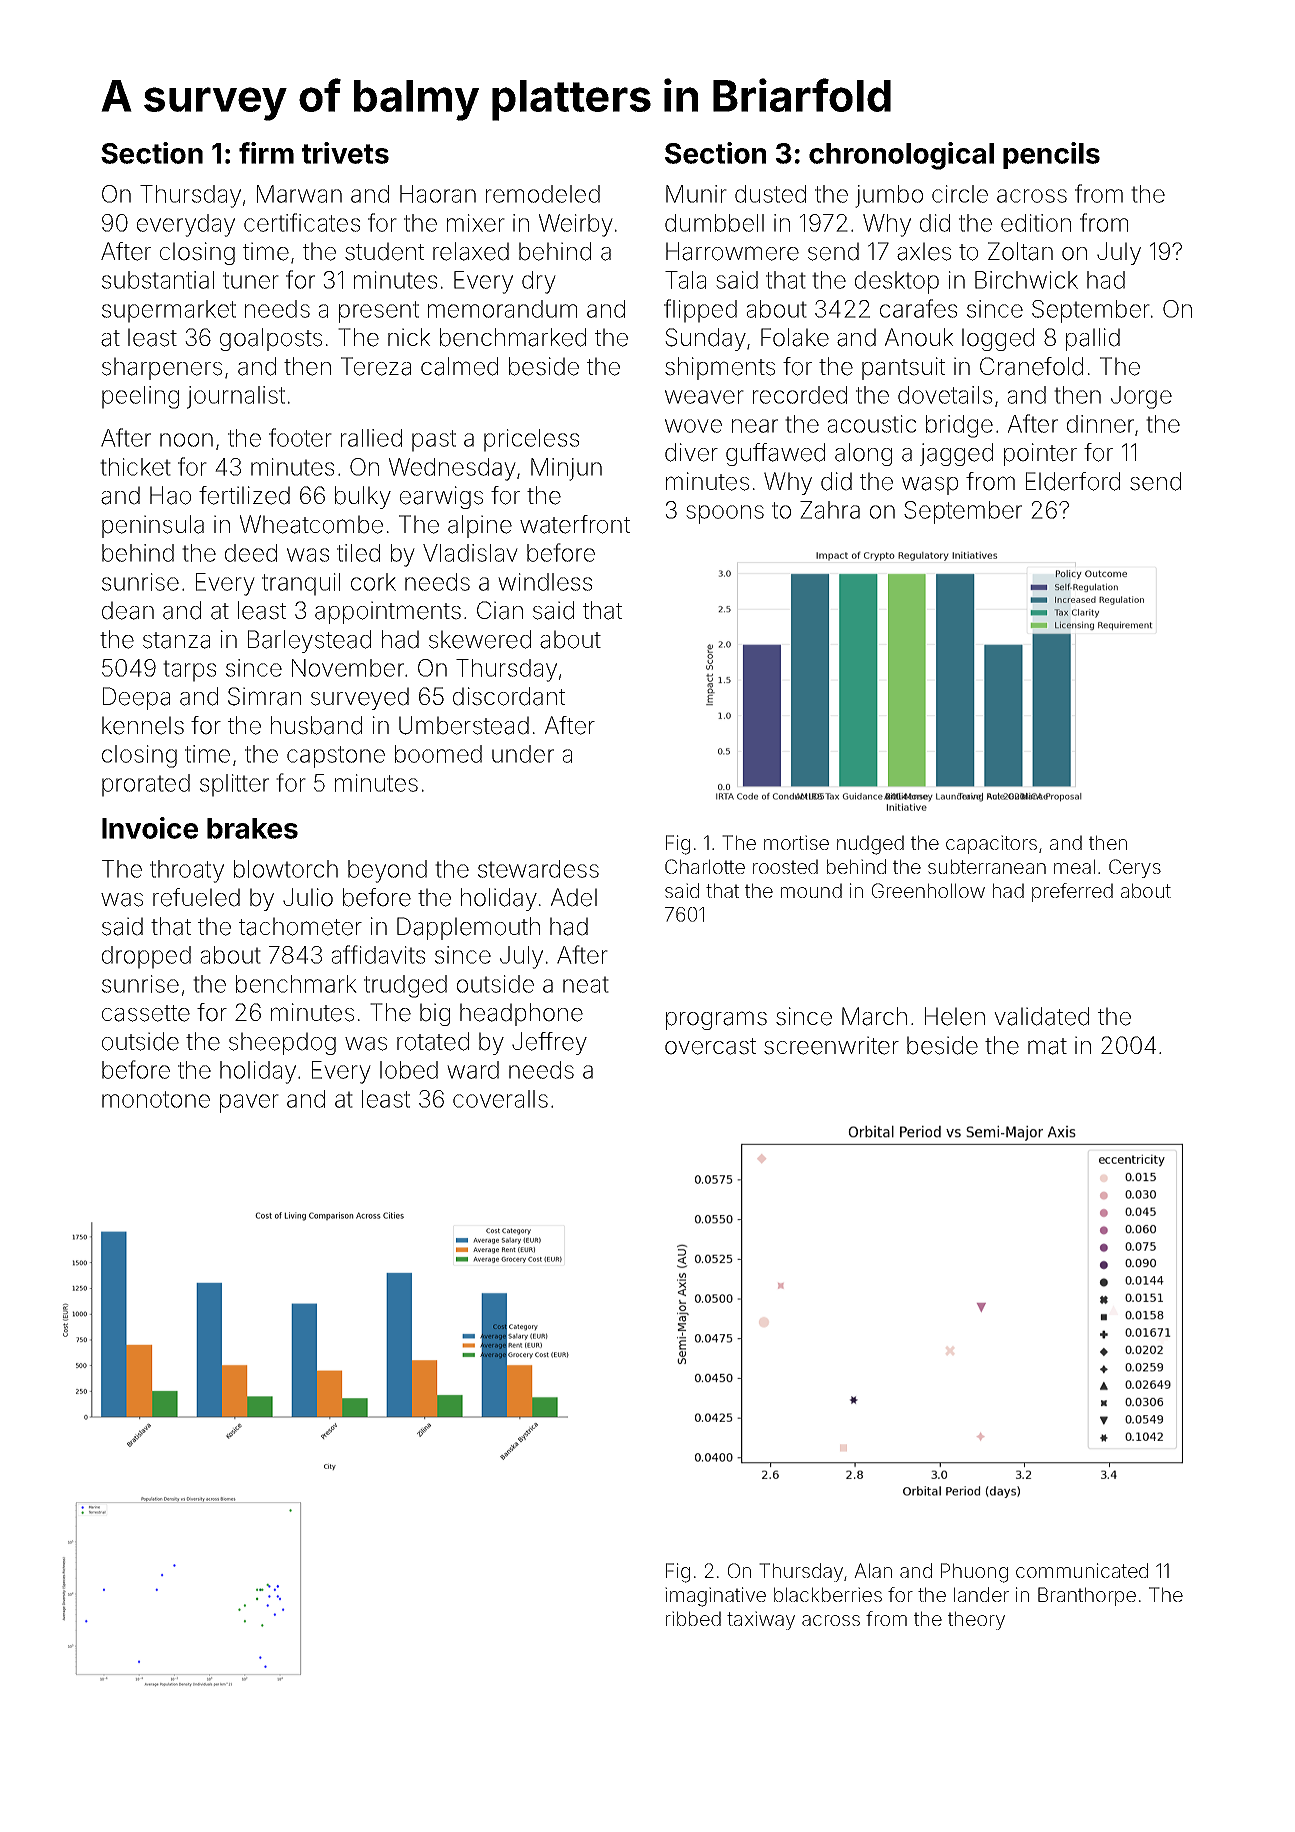 This screenshot has width=1295, height=1832. What do you see at coordinates (918, 308) in the screenshot?
I see `carafes` at bounding box center [918, 308].
